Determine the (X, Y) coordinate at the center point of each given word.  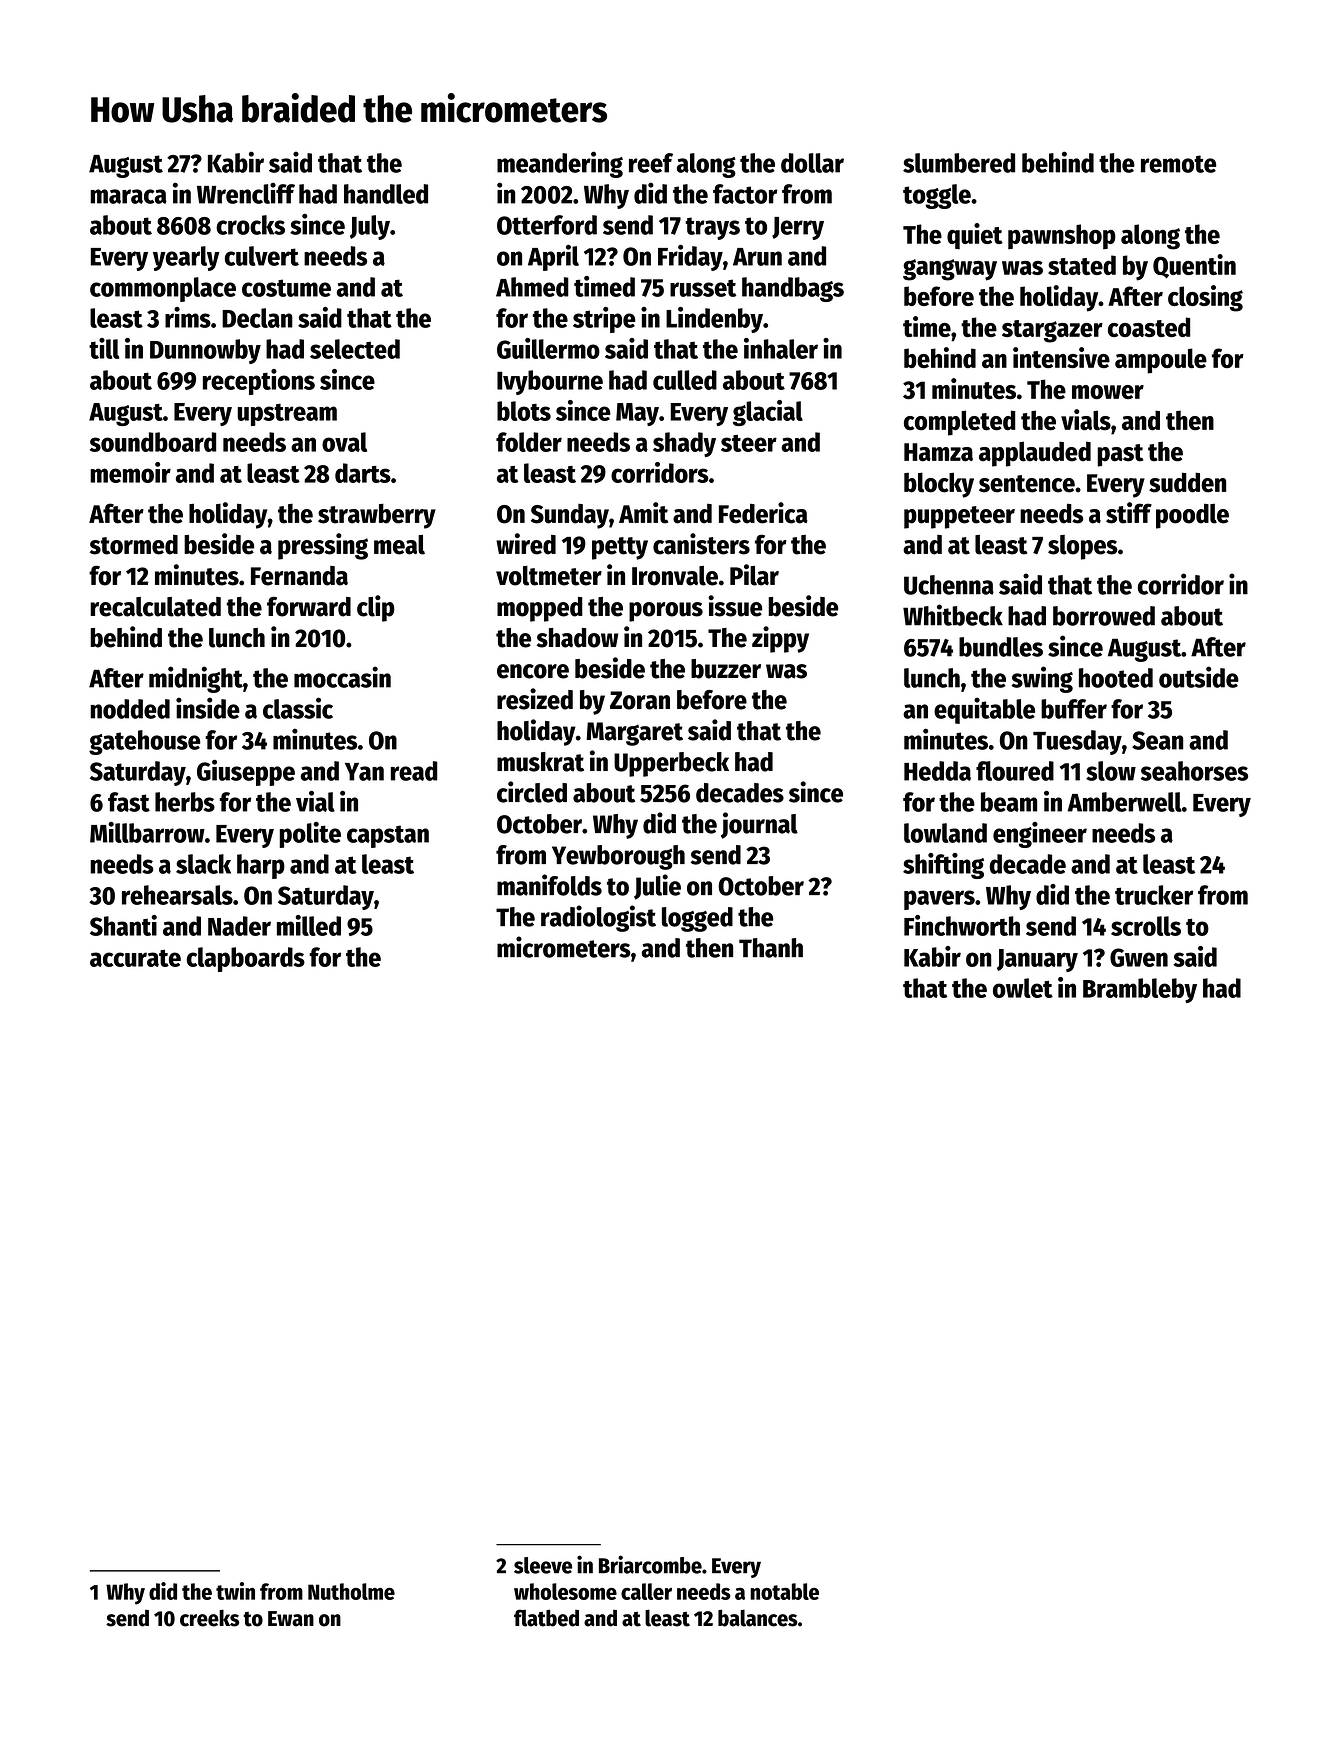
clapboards (246, 959)
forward (309, 606)
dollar (812, 163)
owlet (1023, 988)
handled (386, 194)
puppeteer (959, 517)
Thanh (771, 948)
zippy (780, 639)
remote (1178, 164)
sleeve (543, 1565)
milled (309, 925)
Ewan (291, 1619)
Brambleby (1140, 990)
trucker (1154, 895)
